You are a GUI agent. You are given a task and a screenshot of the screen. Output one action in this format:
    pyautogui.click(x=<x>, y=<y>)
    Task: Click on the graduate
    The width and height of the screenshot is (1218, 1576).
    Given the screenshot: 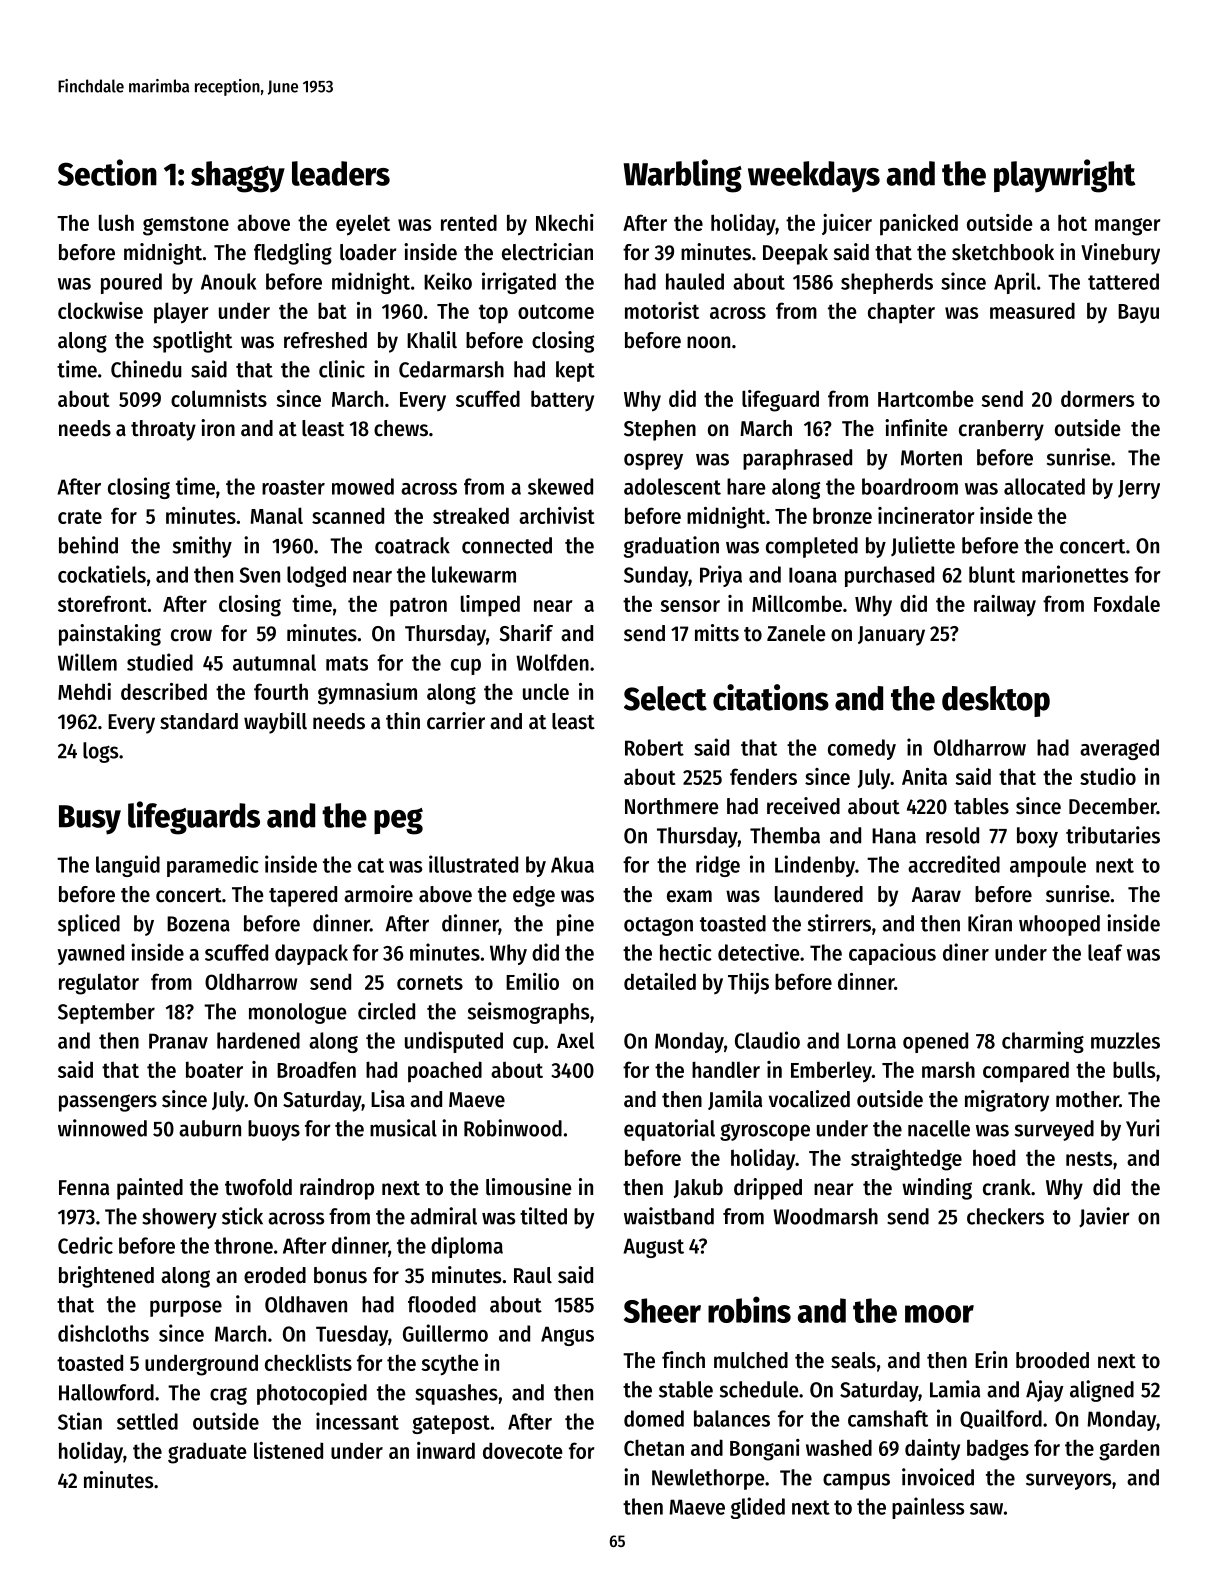 What is the action you would take?
    pyautogui.click(x=207, y=1453)
